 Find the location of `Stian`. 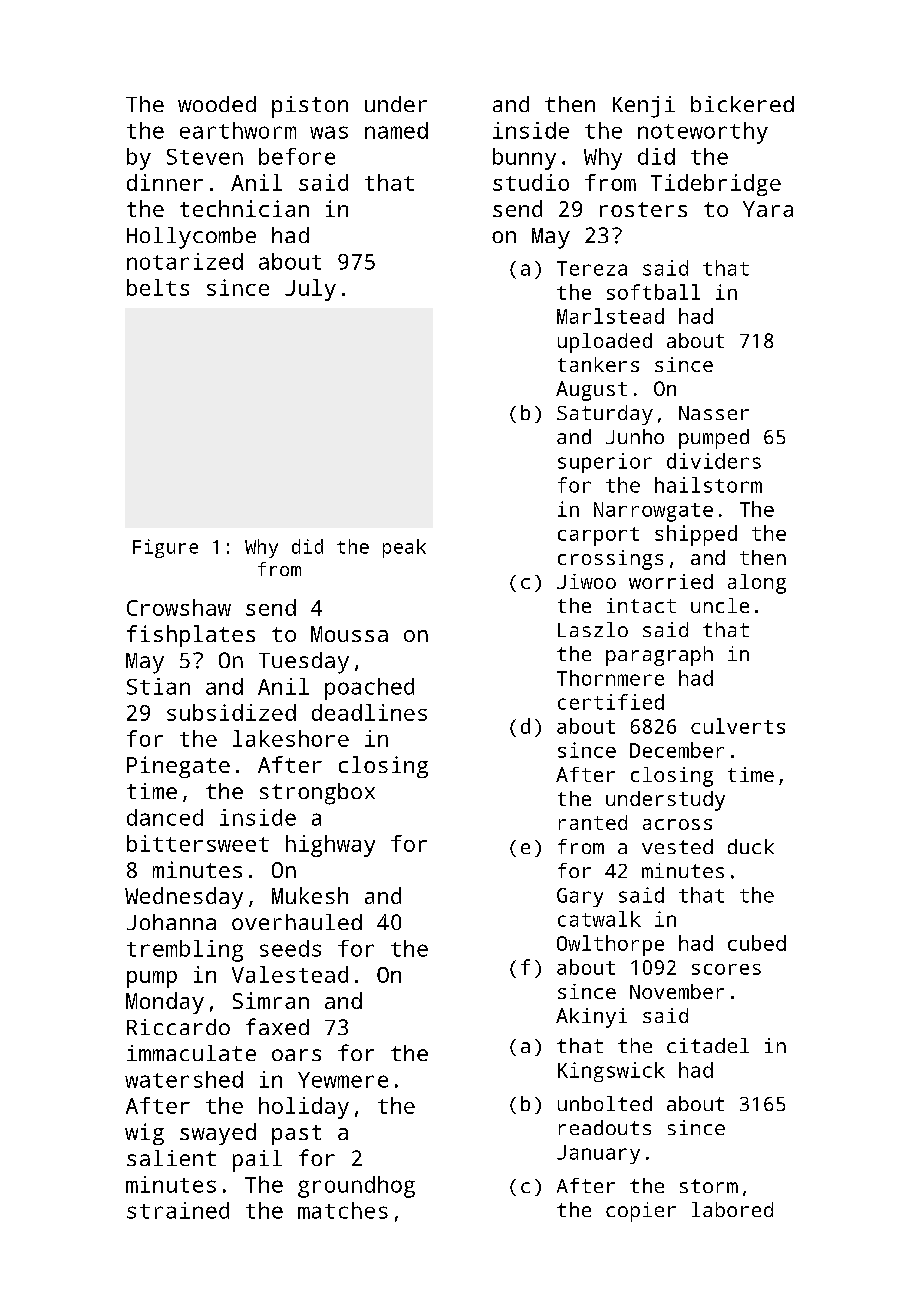

Stian is located at coordinates (158, 686).
